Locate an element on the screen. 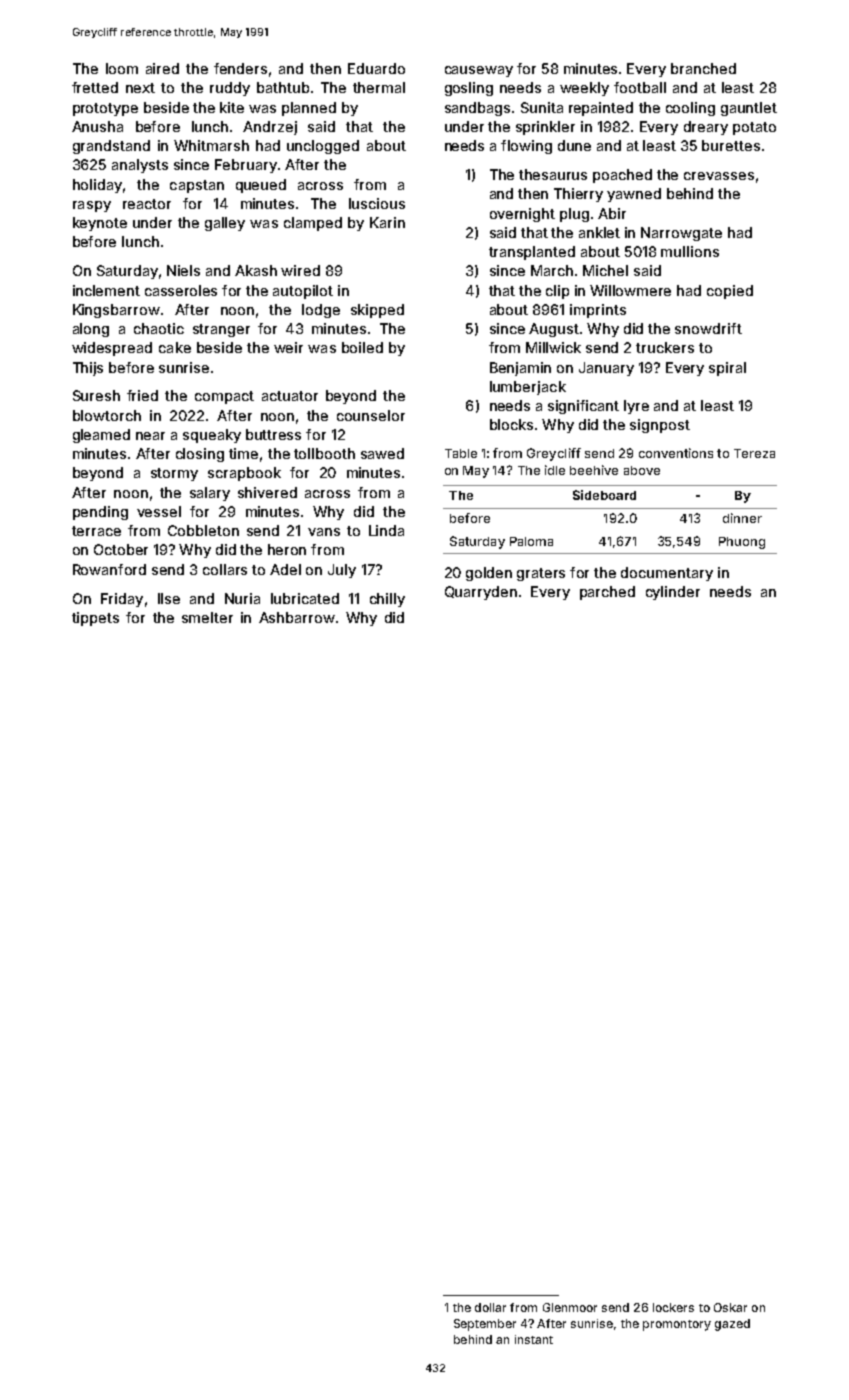 The height and width of the screenshot is (1400, 849). Eduardo is located at coordinates (376, 68).
